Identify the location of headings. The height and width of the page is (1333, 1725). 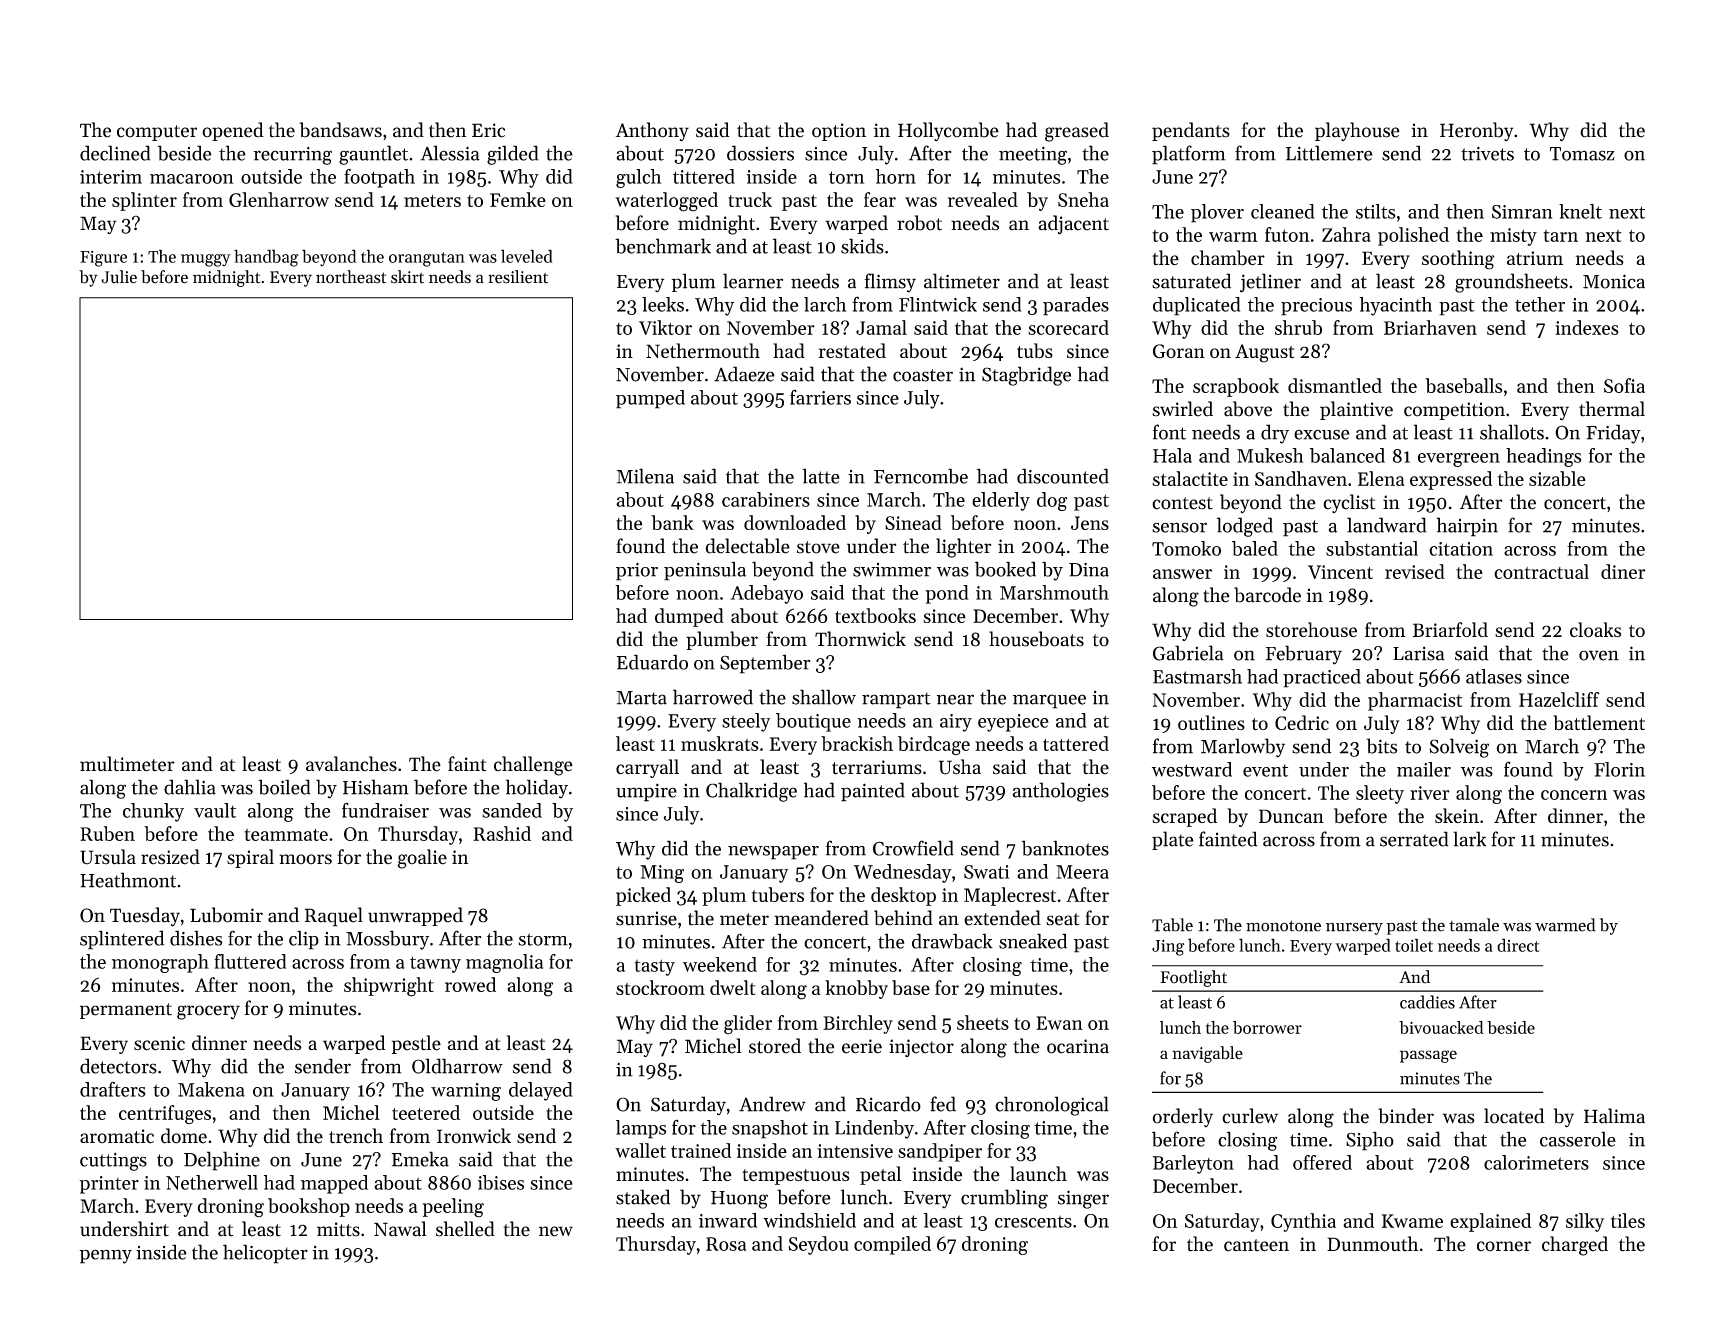
(1543, 457).
